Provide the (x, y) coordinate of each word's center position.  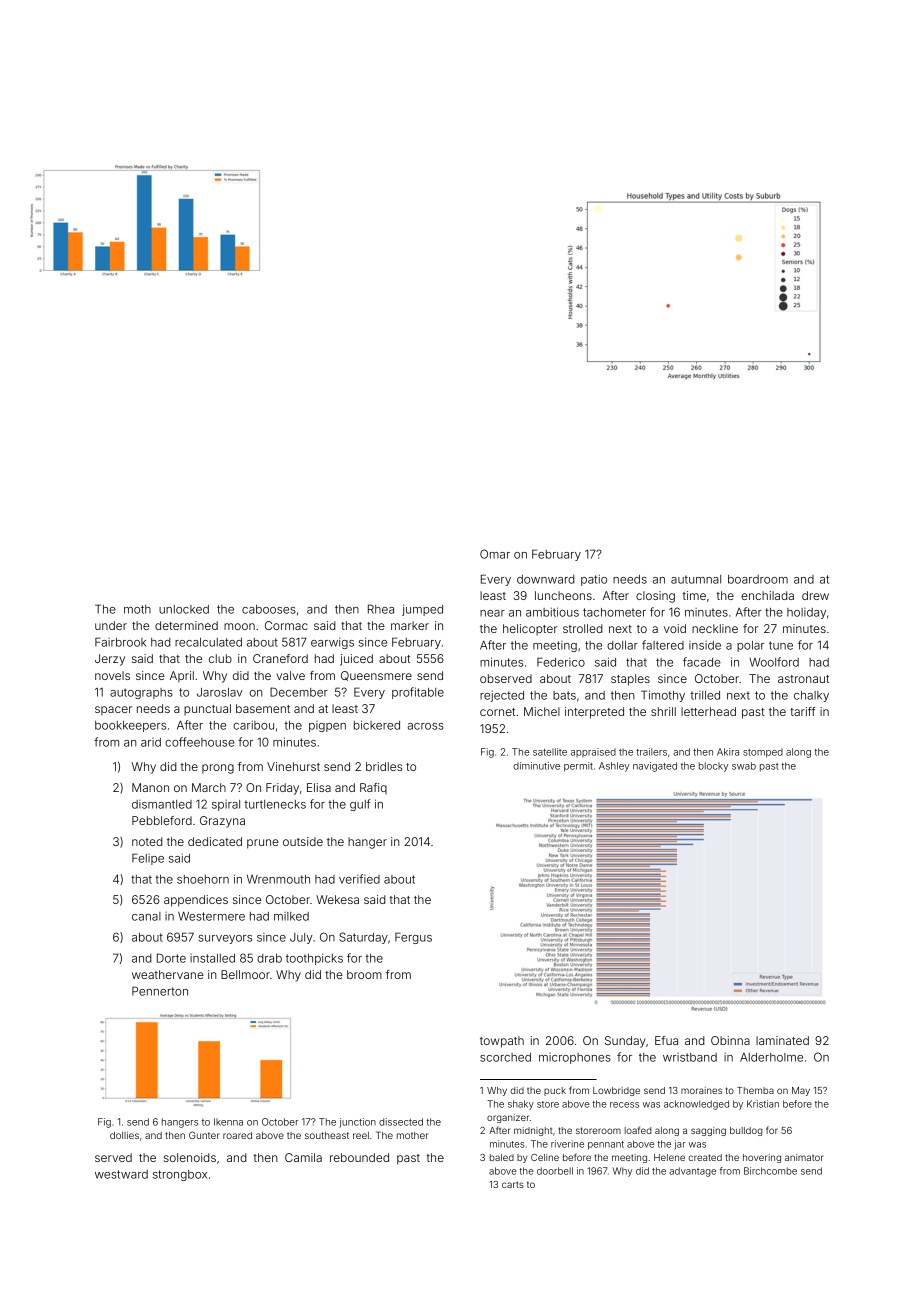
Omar (495, 554)
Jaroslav (220, 692)
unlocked (184, 609)
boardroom (758, 579)
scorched (505, 1057)
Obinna (730, 1040)
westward (121, 1174)
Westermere (211, 916)
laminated (782, 1040)
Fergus (413, 938)
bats (564, 695)
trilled (705, 695)
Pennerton (160, 991)
